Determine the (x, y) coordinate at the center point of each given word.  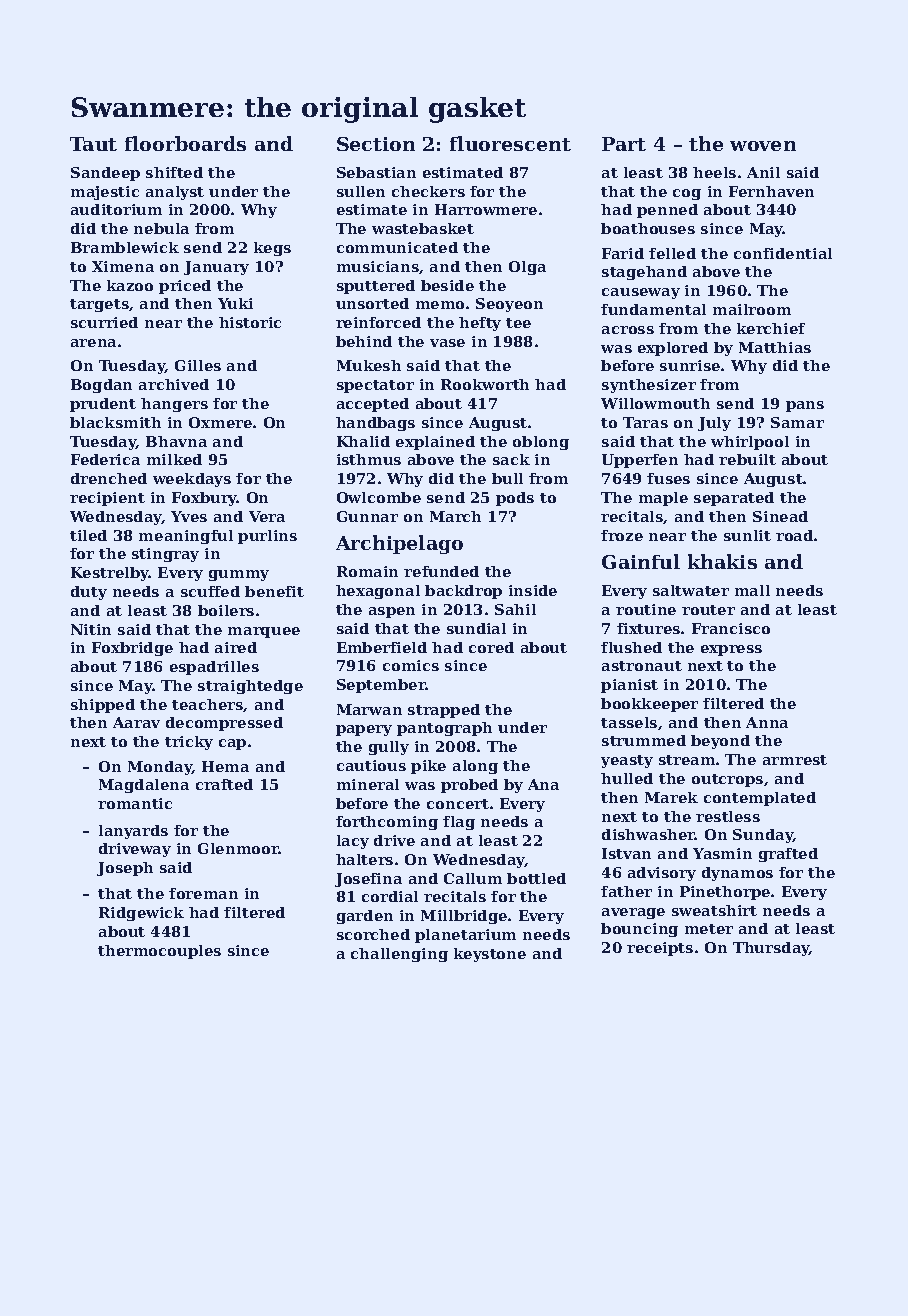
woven (763, 146)
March (455, 516)
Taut (93, 144)
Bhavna (176, 441)
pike (428, 767)
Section (376, 144)
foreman (203, 893)
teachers (208, 705)
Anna (767, 722)
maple (663, 499)
